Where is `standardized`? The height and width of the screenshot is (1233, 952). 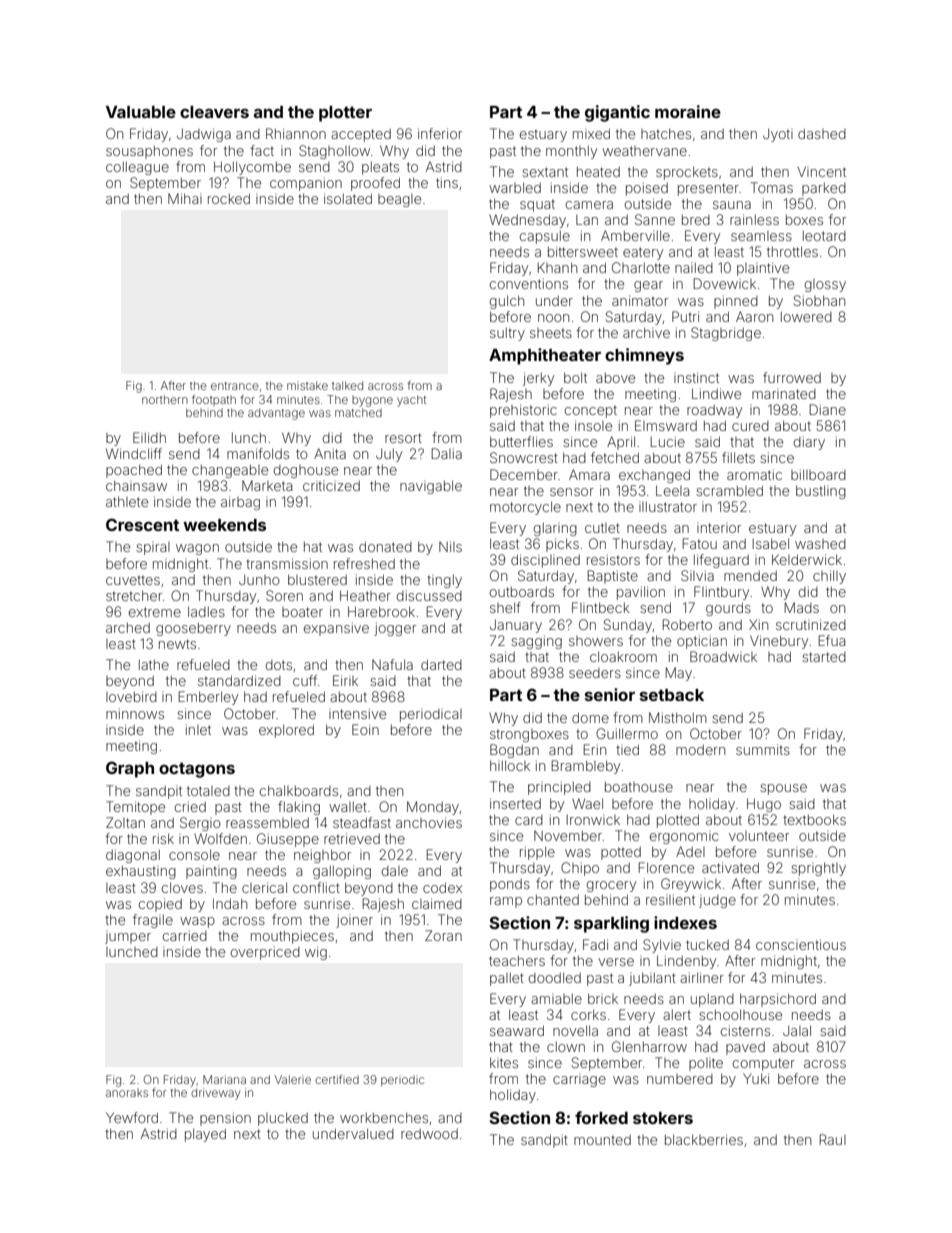
standardized is located at coordinates (239, 680).
